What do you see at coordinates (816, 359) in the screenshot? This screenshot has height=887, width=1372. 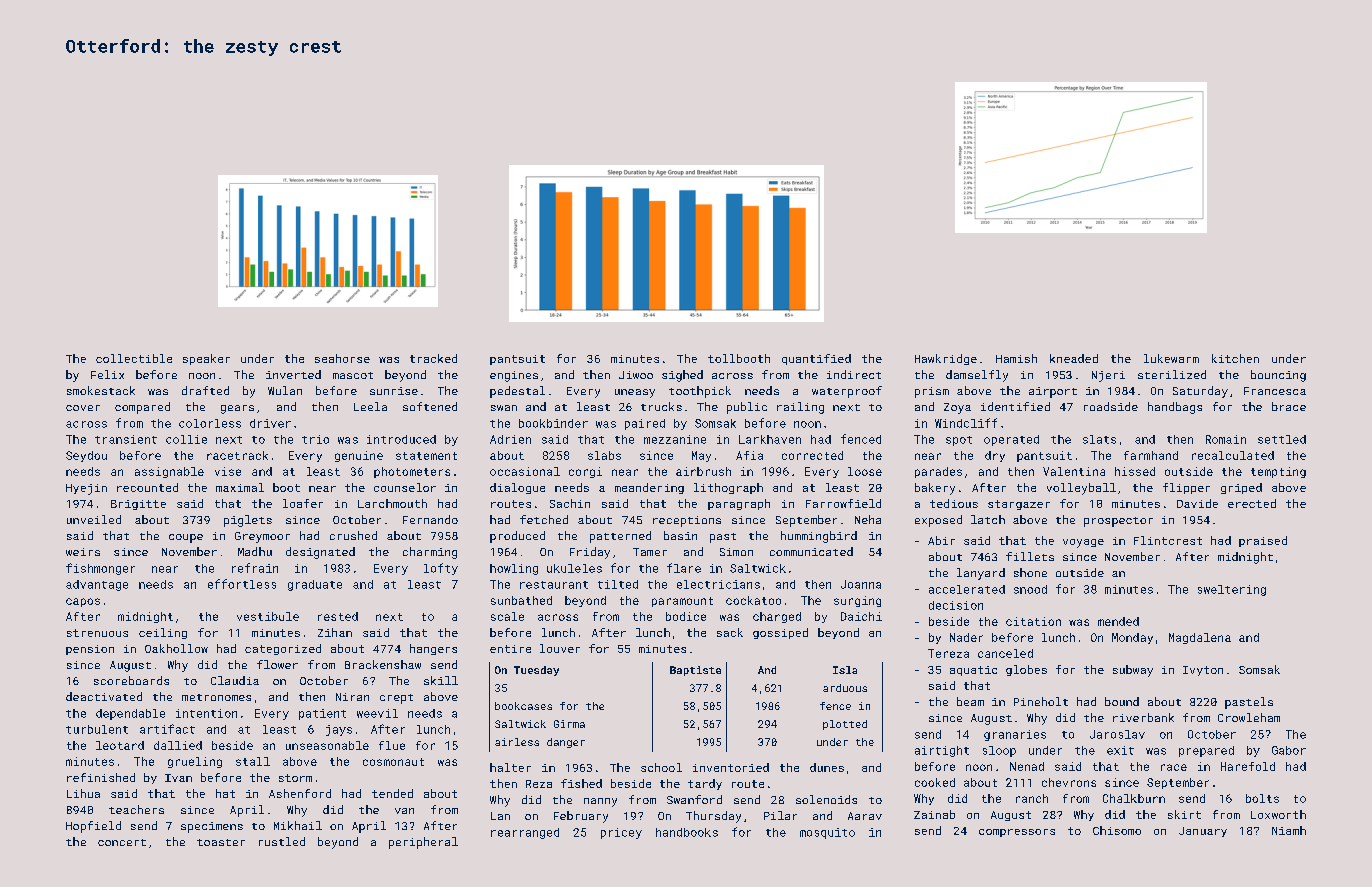 I see `quantified` at bounding box center [816, 359].
